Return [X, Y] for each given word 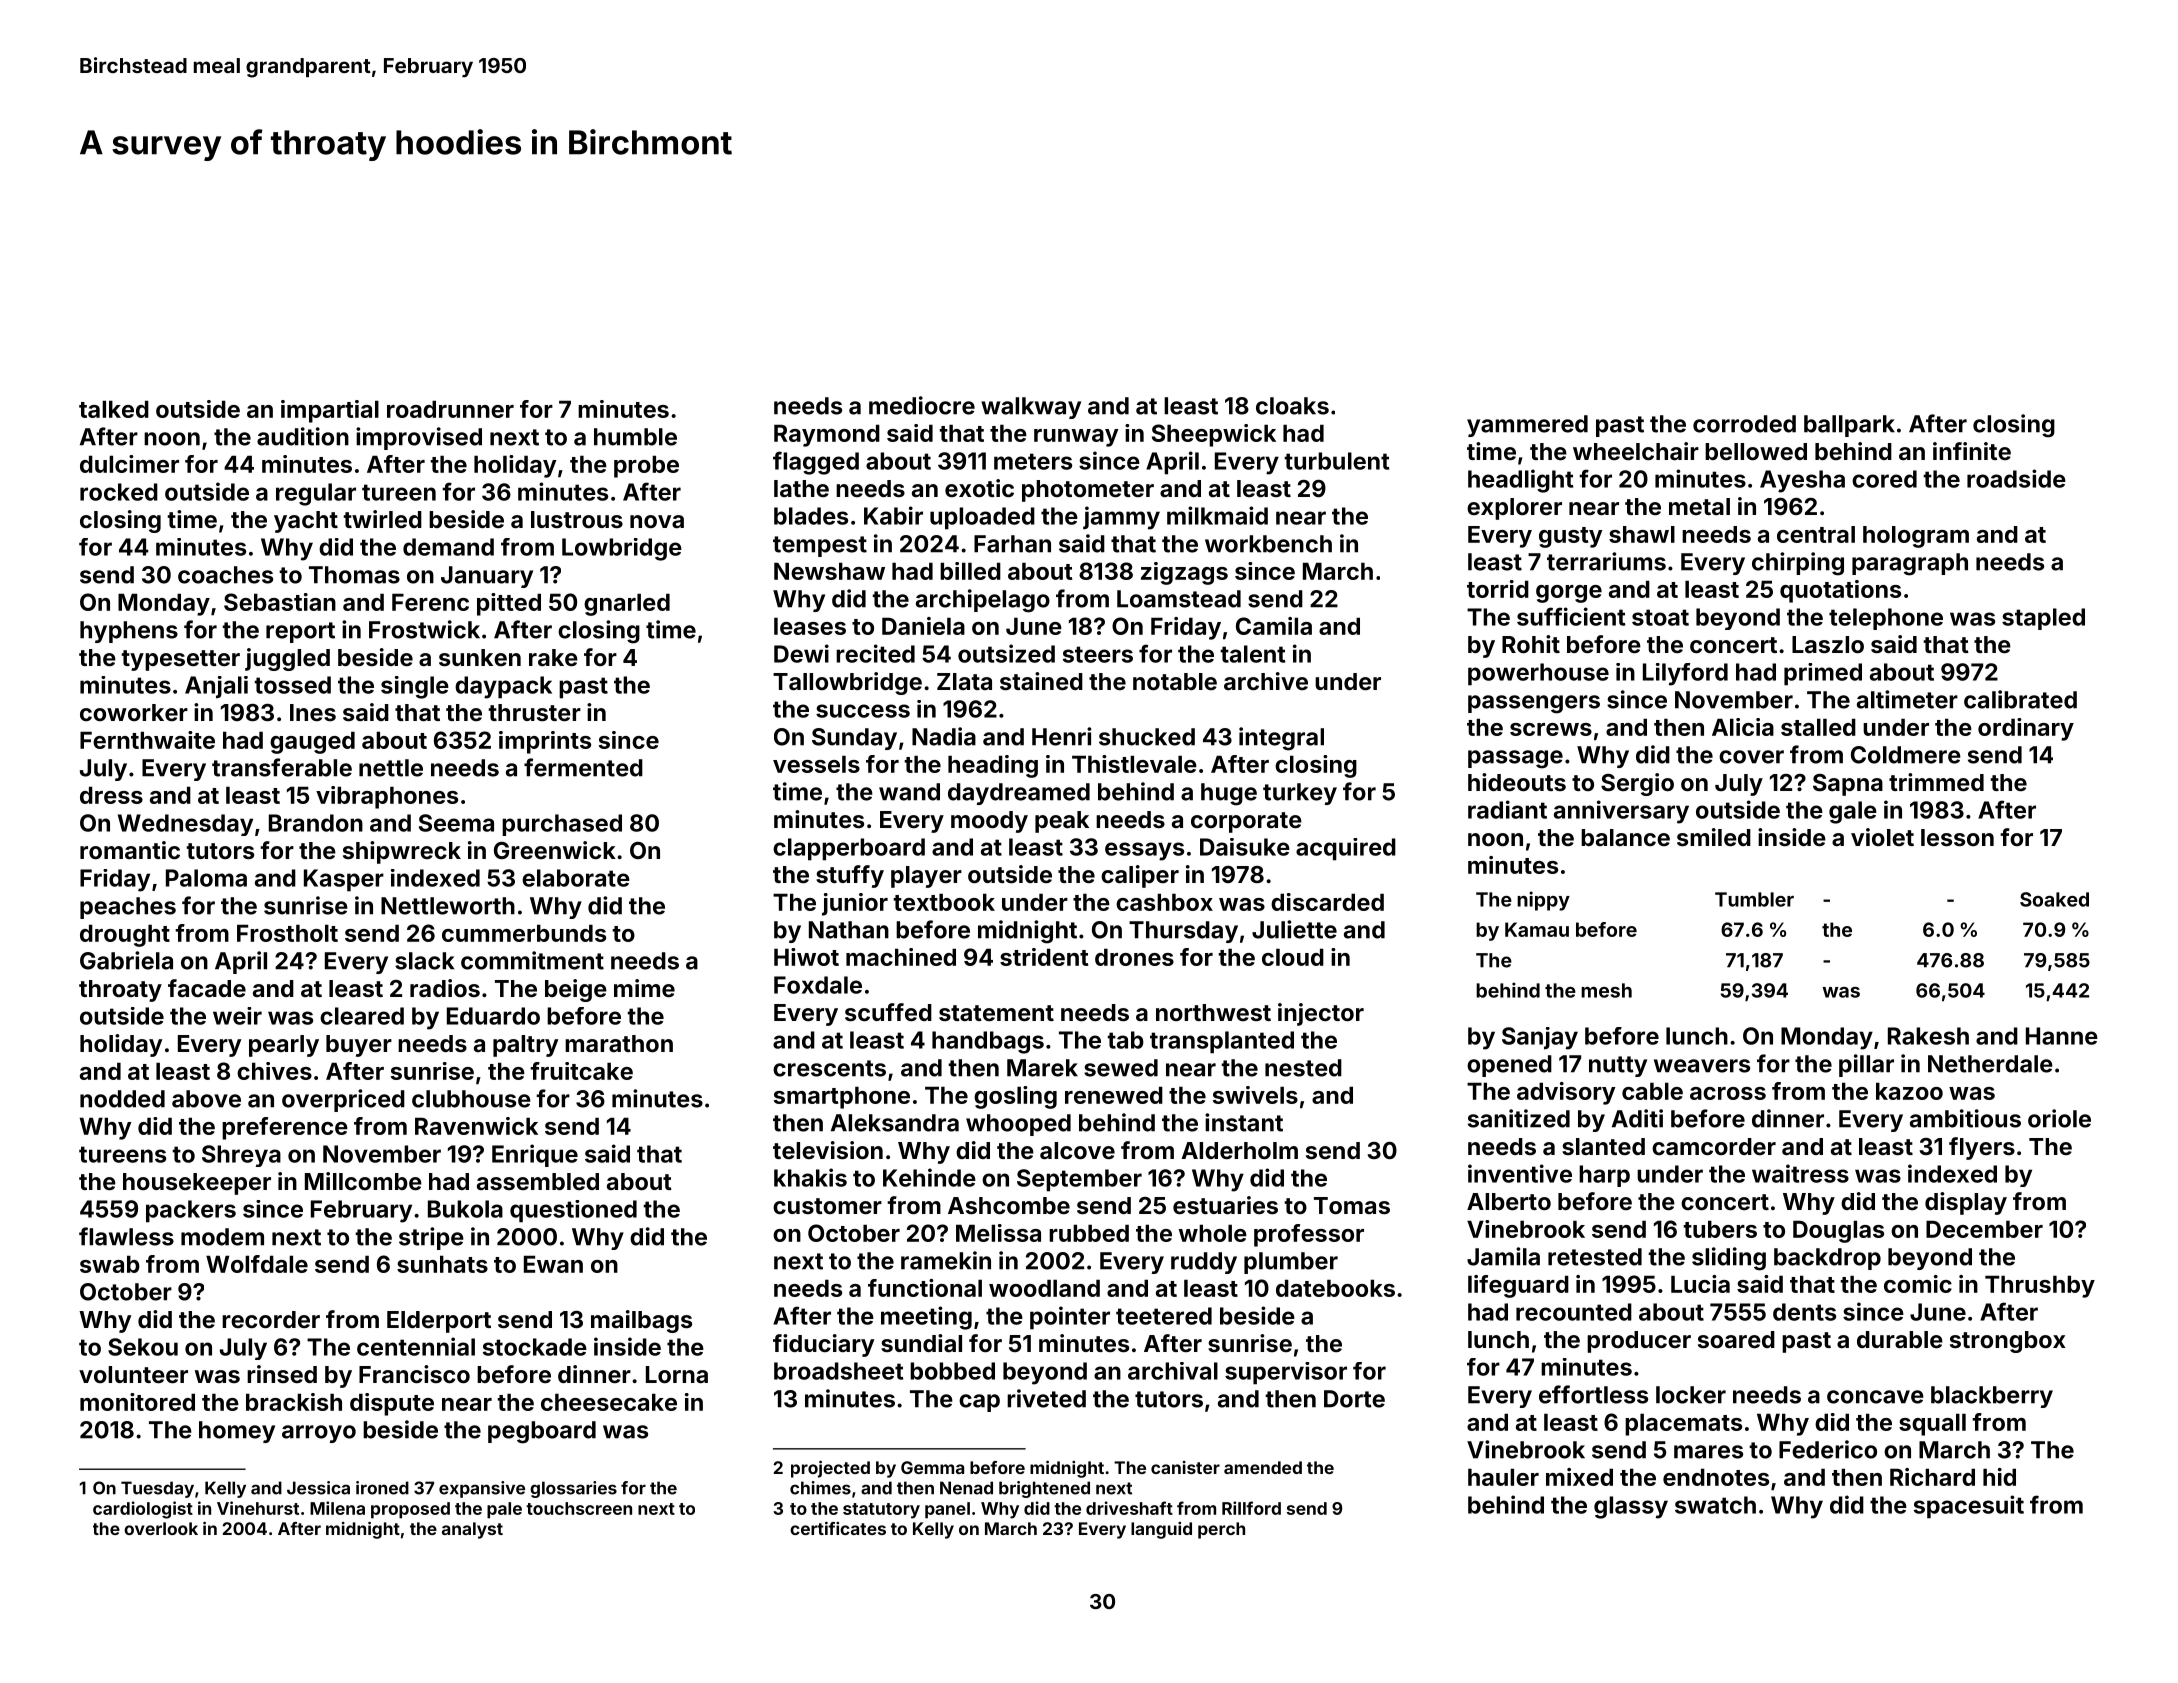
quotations [1840, 591]
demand [448, 547]
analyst [472, 1530]
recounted [1574, 1312]
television [828, 1150]
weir [237, 1016]
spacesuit [1969, 1507]
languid [1161, 1530]
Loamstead [1179, 599]
